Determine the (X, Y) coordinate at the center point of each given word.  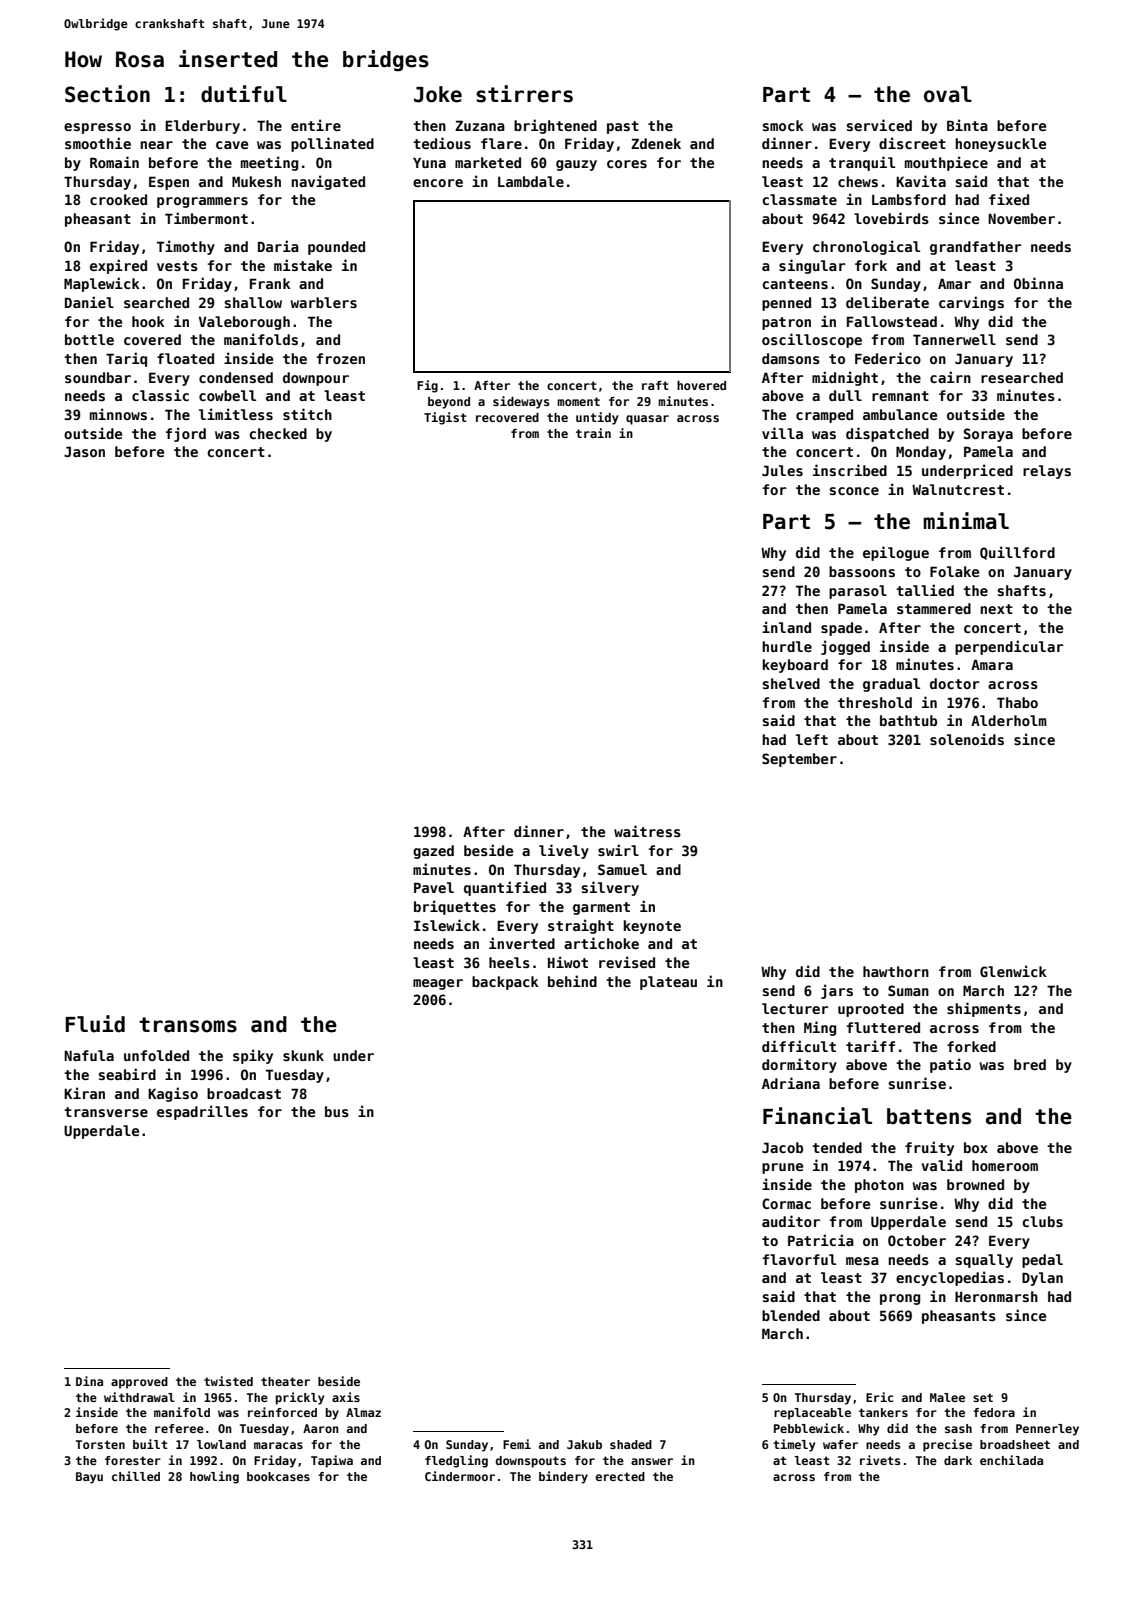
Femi (517, 1444)
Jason (84, 451)
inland (786, 627)
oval (948, 94)
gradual (891, 685)
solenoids (967, 739)
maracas (278, 1445)
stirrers (524, 94)
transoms (188, 1025)
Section (107, 94)
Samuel (622, 869)
